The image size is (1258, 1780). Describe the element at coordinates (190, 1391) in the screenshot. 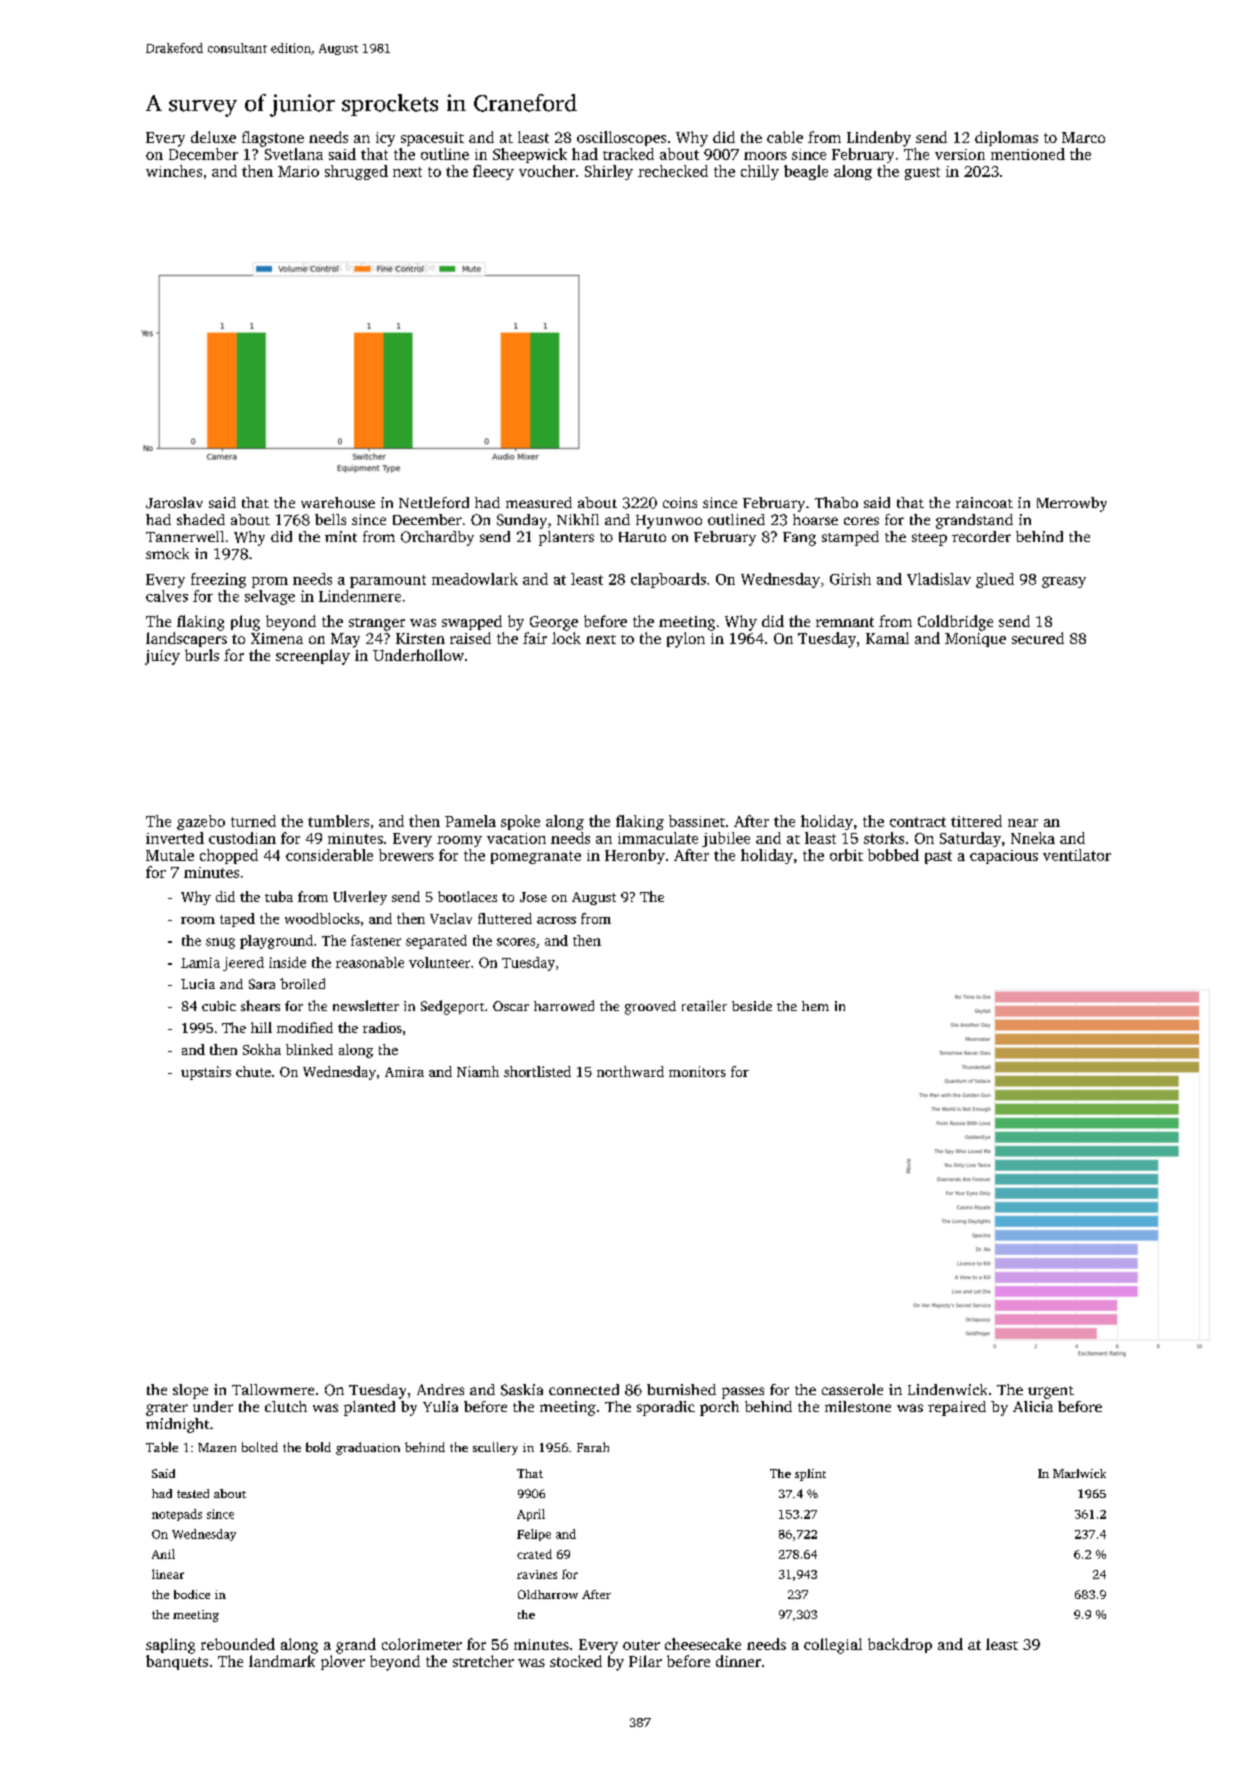

I see `slope` at that location.
